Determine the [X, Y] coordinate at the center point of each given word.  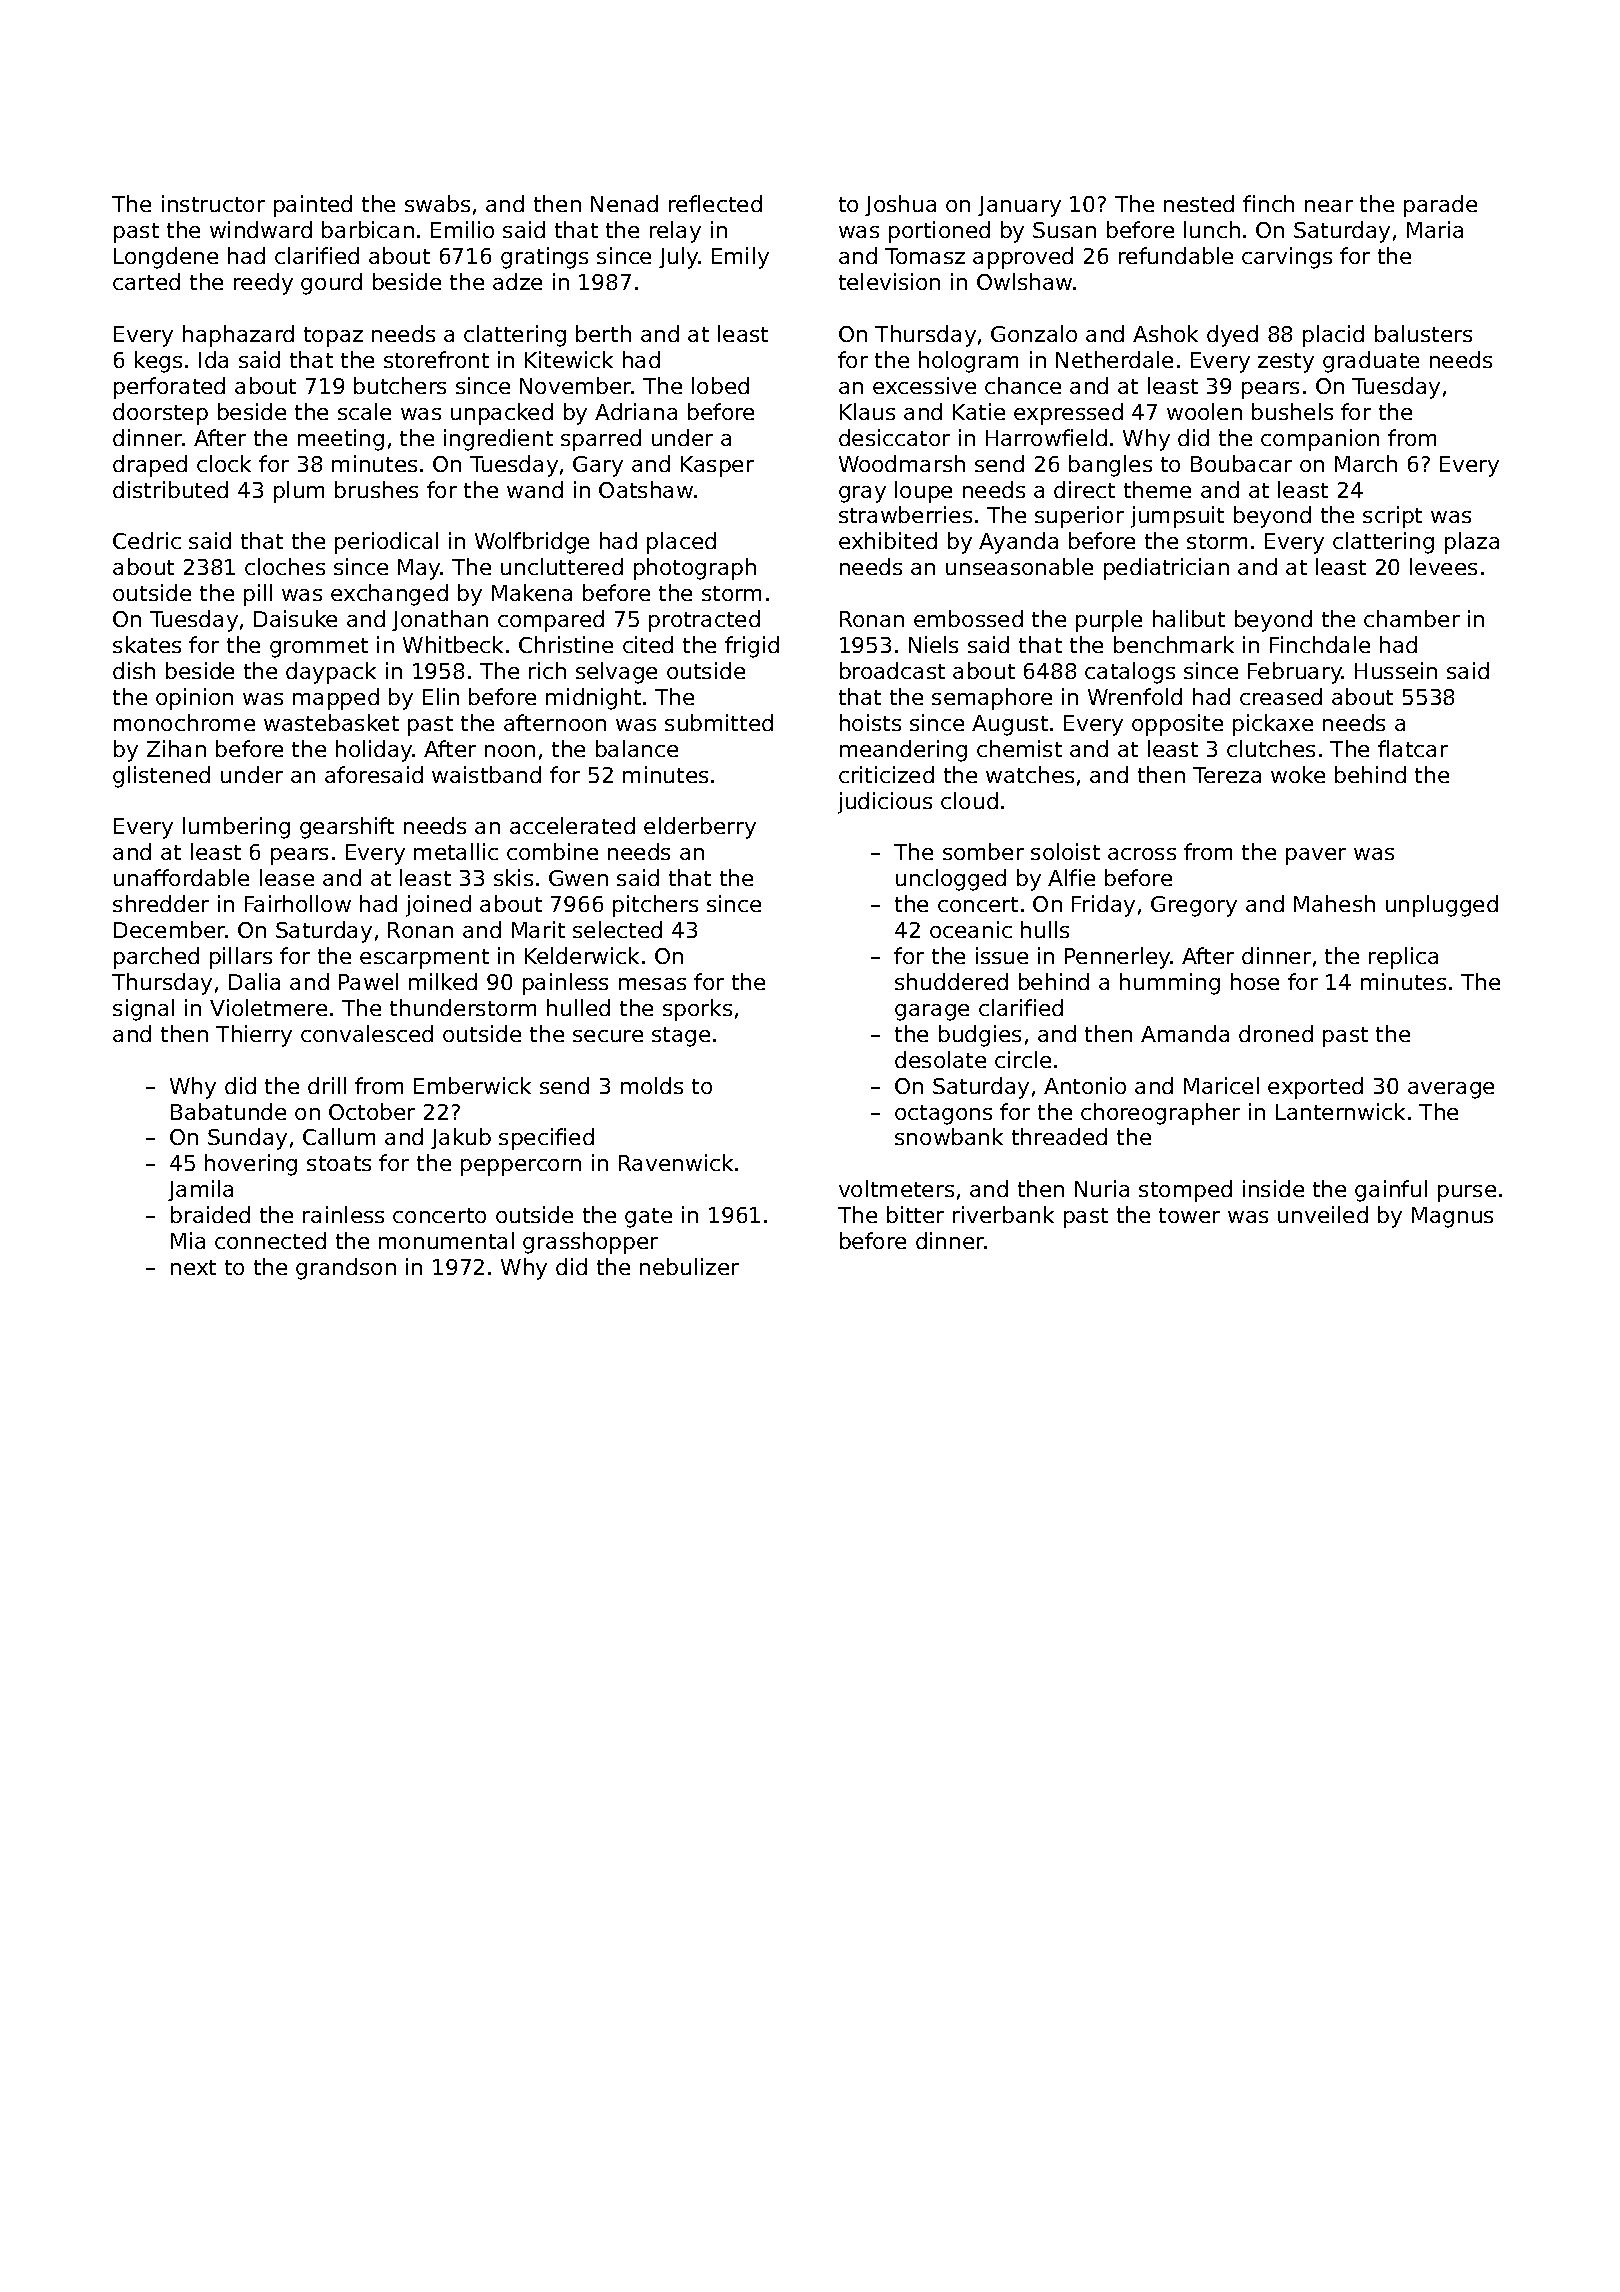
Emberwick [472, 1085]
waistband [486, 774]
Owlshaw [1024, 281]
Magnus [1452, 1217]
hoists [870, 722]
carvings [1287, 258]
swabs [437, 203]
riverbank [1003, 1214]
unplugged [1442, 906]
